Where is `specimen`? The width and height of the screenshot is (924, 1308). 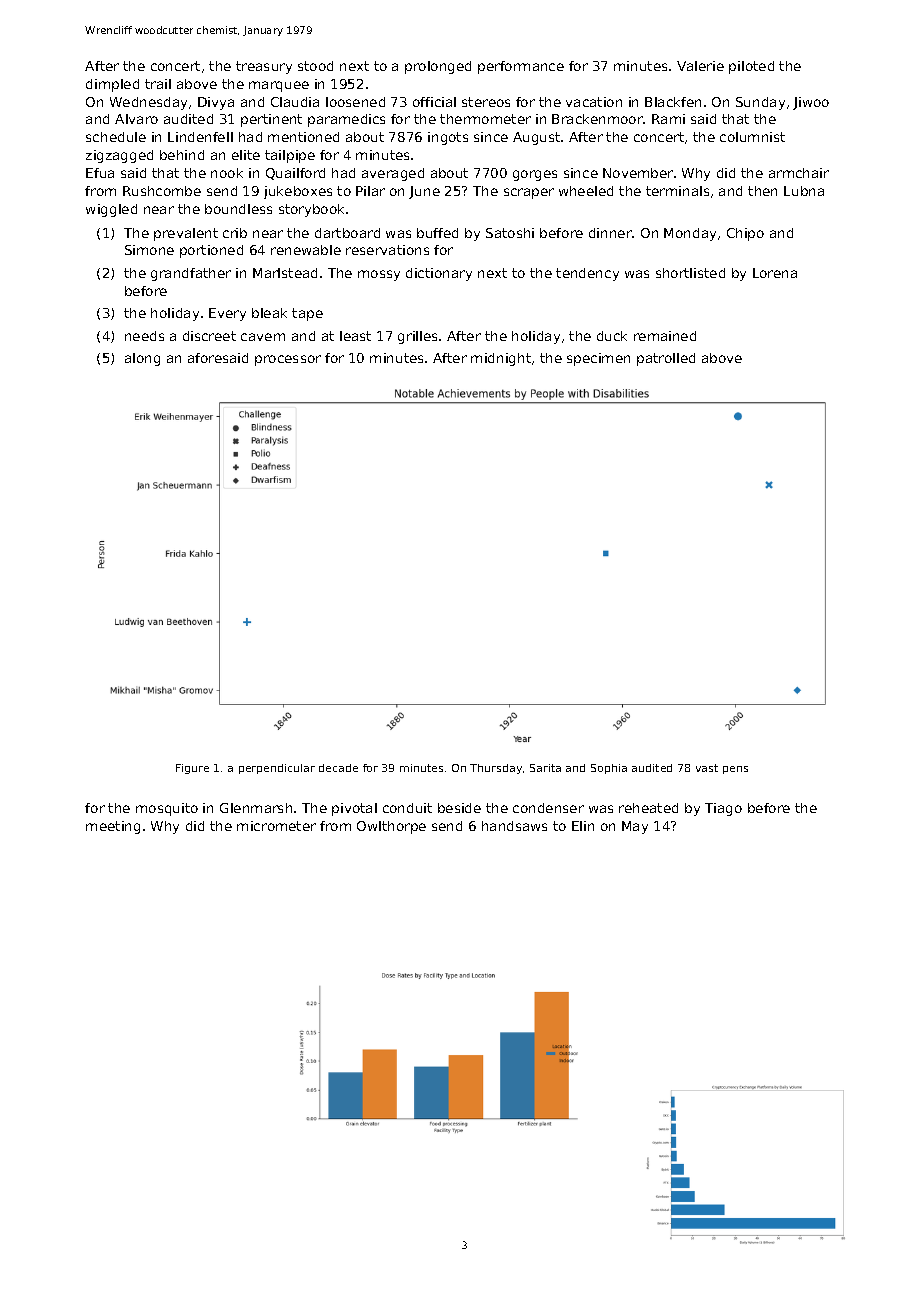
specimen is located at coordinates (598, 359).
